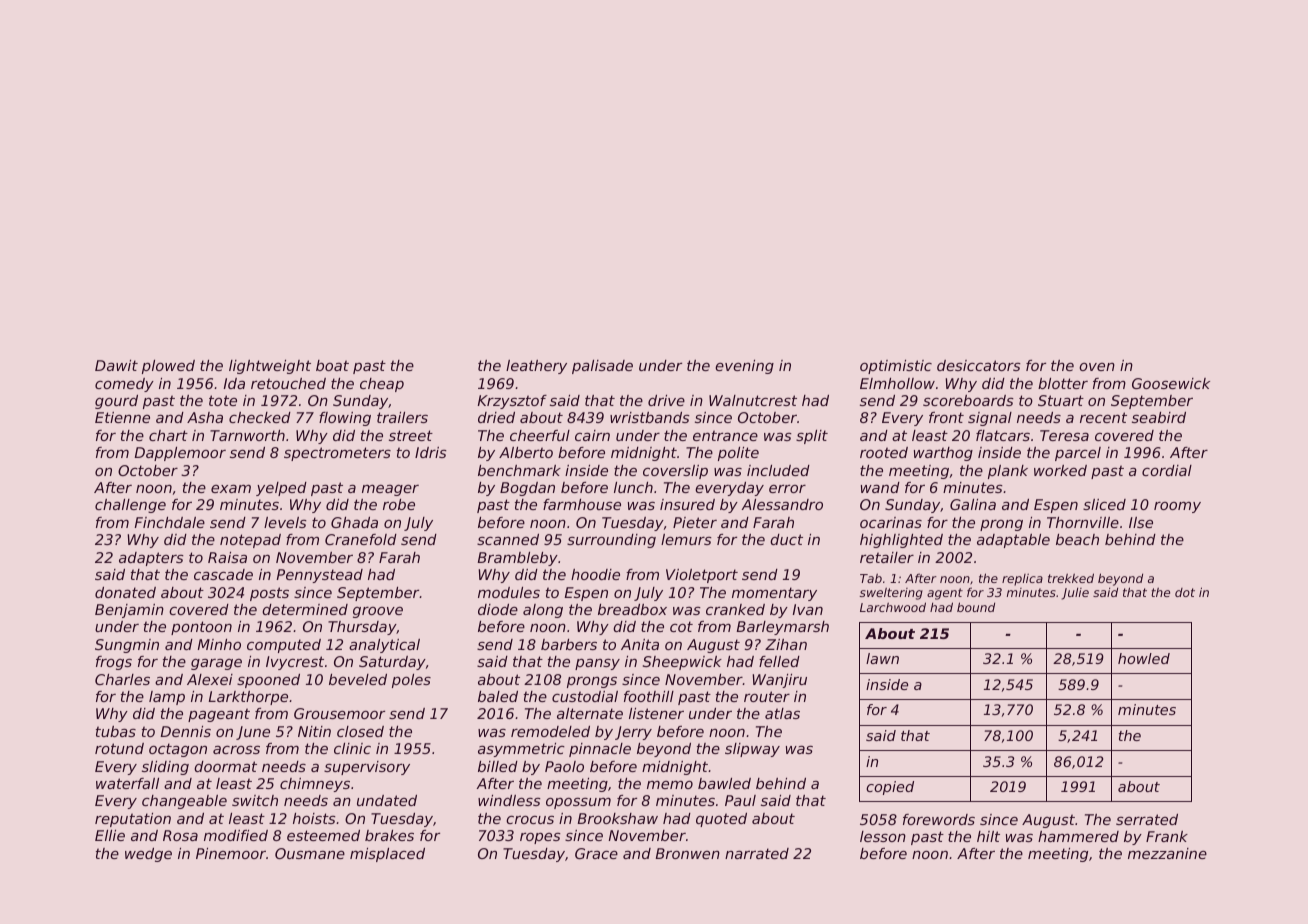 The height and width of the screenshot is (924, 1308). What do you see at coordinates (687, 853) in the screenshot?
I see `Bronwen` at bounding box center [687, 853].
